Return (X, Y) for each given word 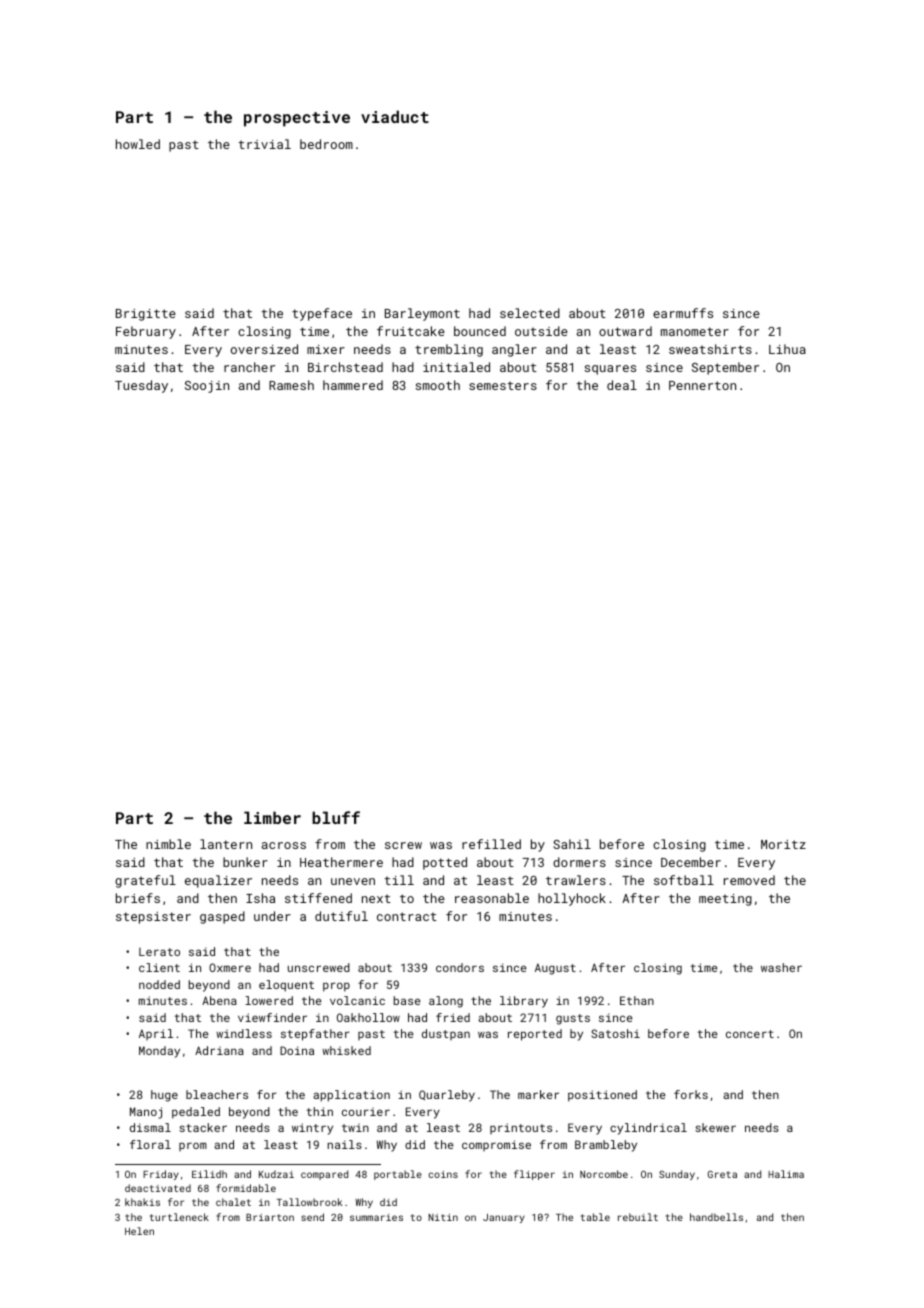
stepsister (153, 918)
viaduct (395, 116)
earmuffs (683, 313)
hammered (353, 385)
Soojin (207, 387)
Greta (722, 1174)
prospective (297, 119)
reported (535, 1035)
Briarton (270, 1217)
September (725, 368)
